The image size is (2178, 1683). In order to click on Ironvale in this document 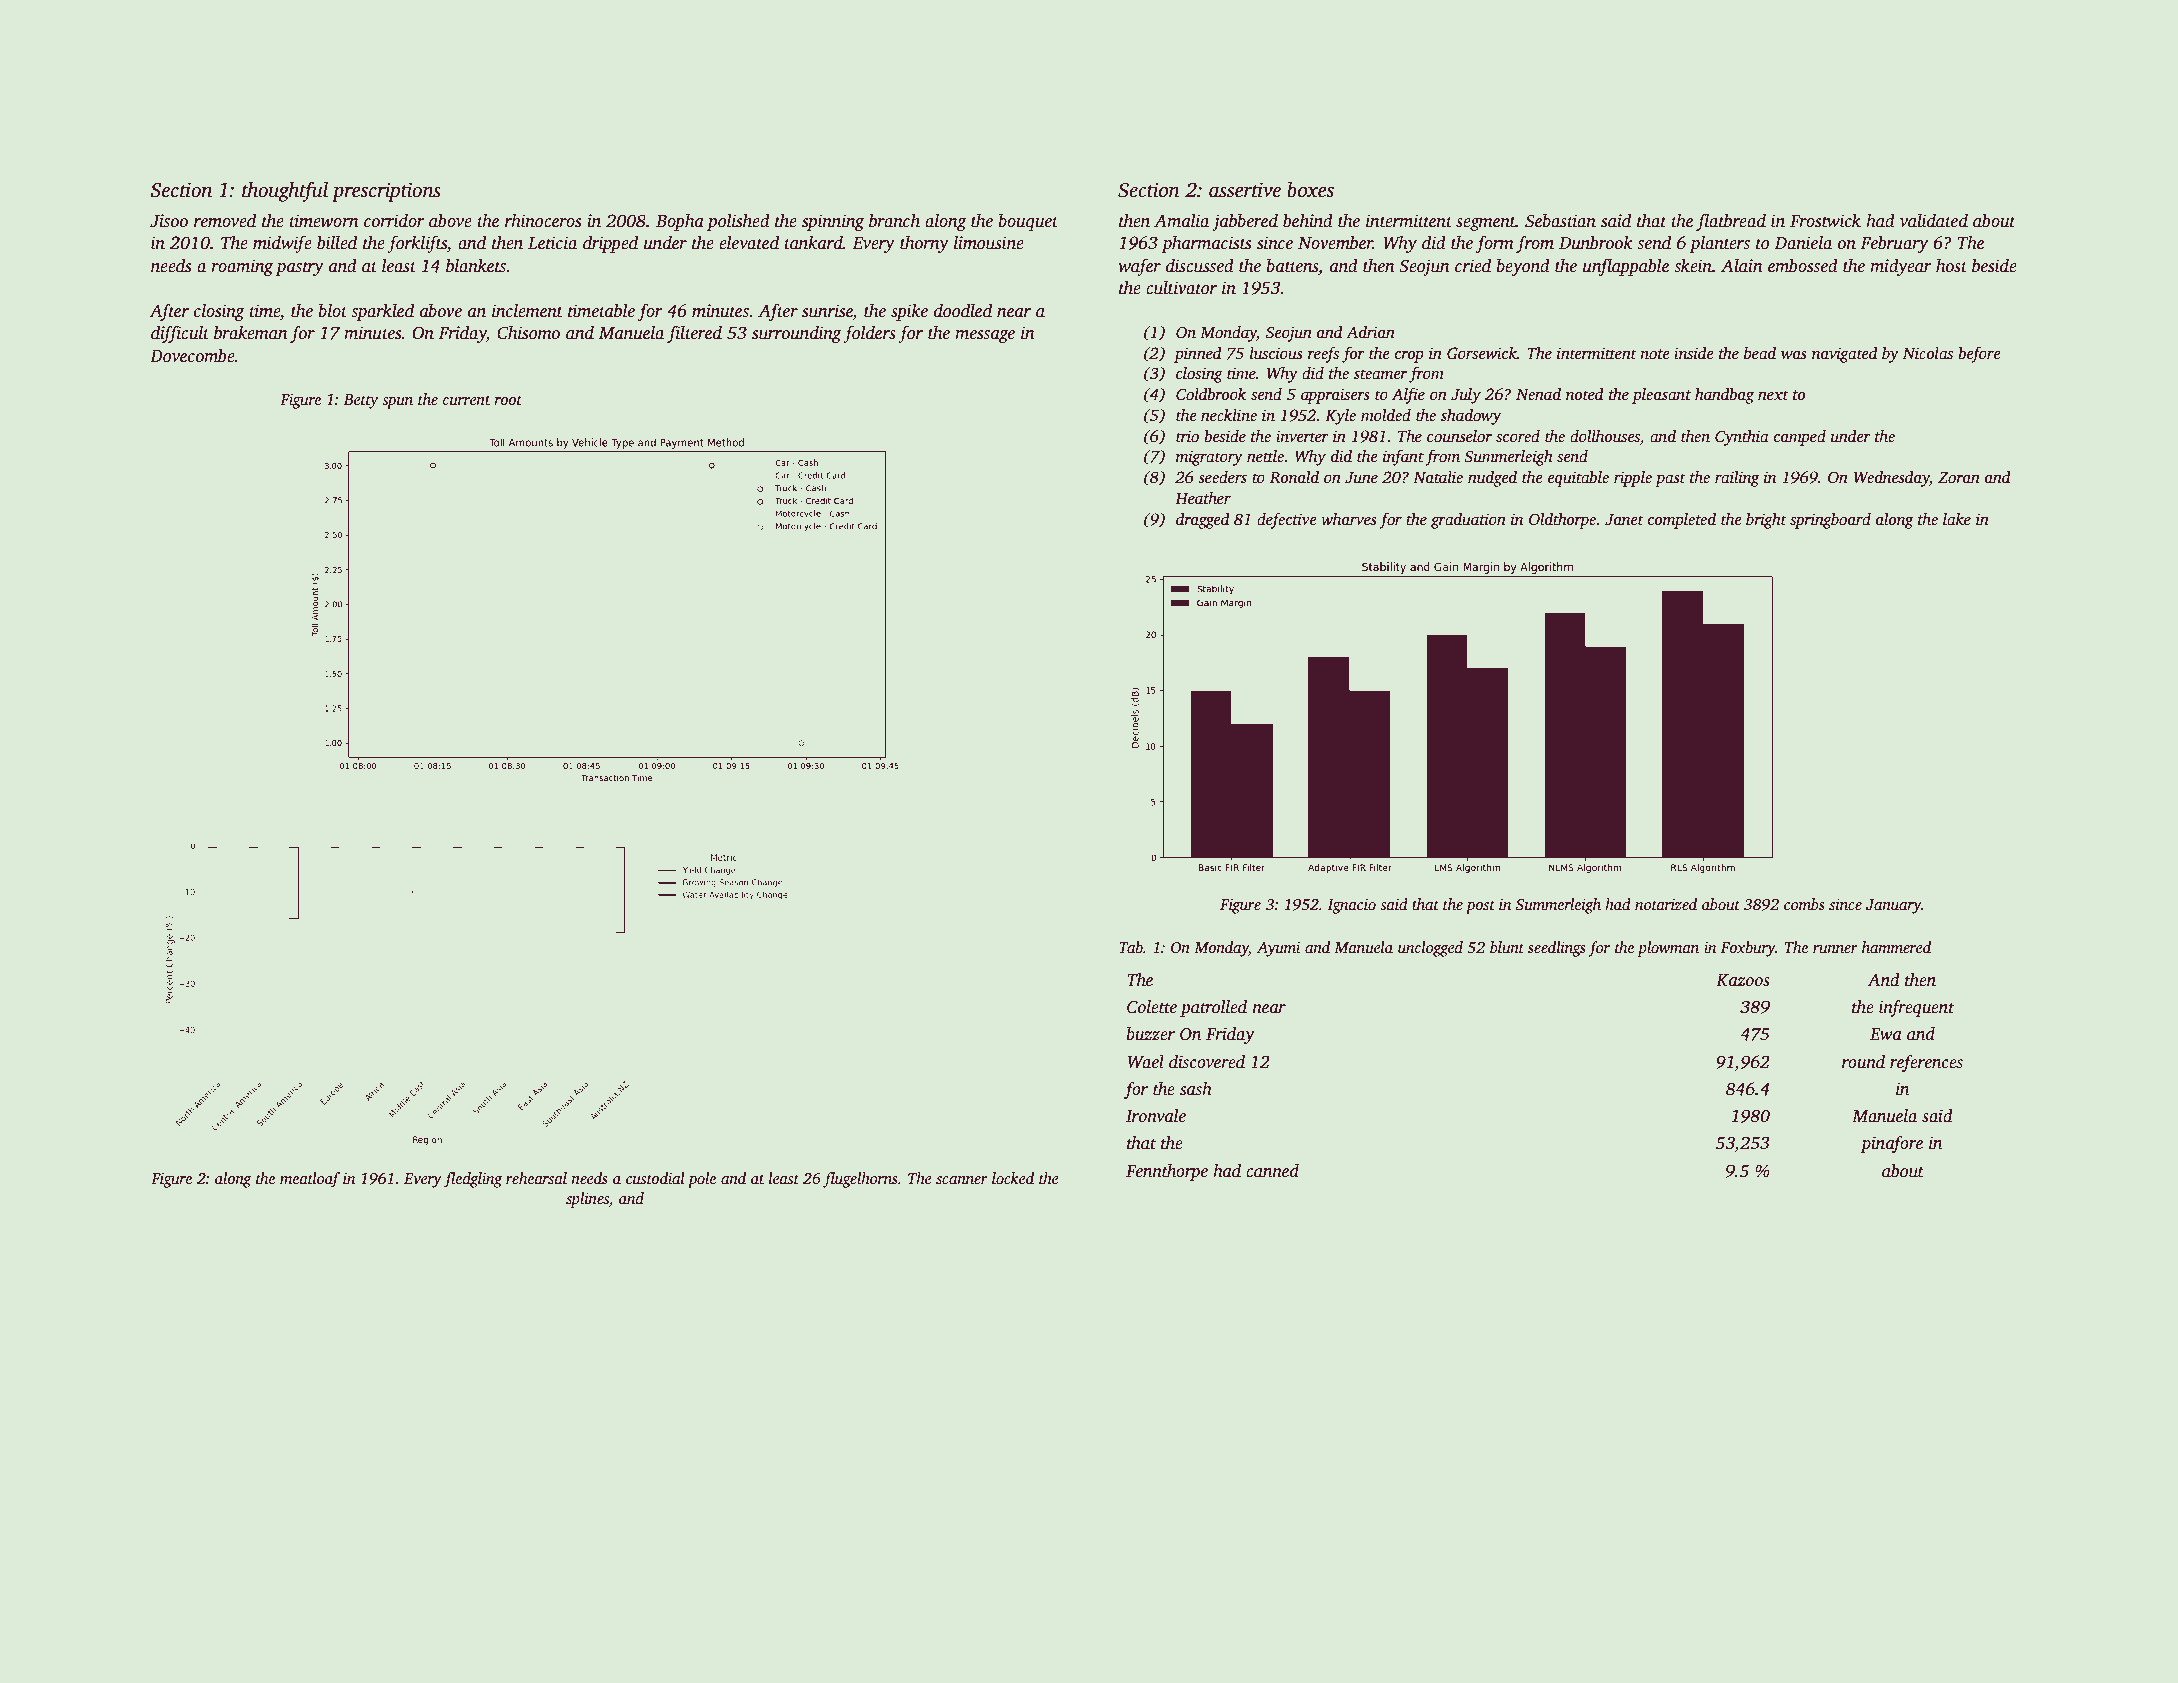, I will do `click(1156, 1116)`.
